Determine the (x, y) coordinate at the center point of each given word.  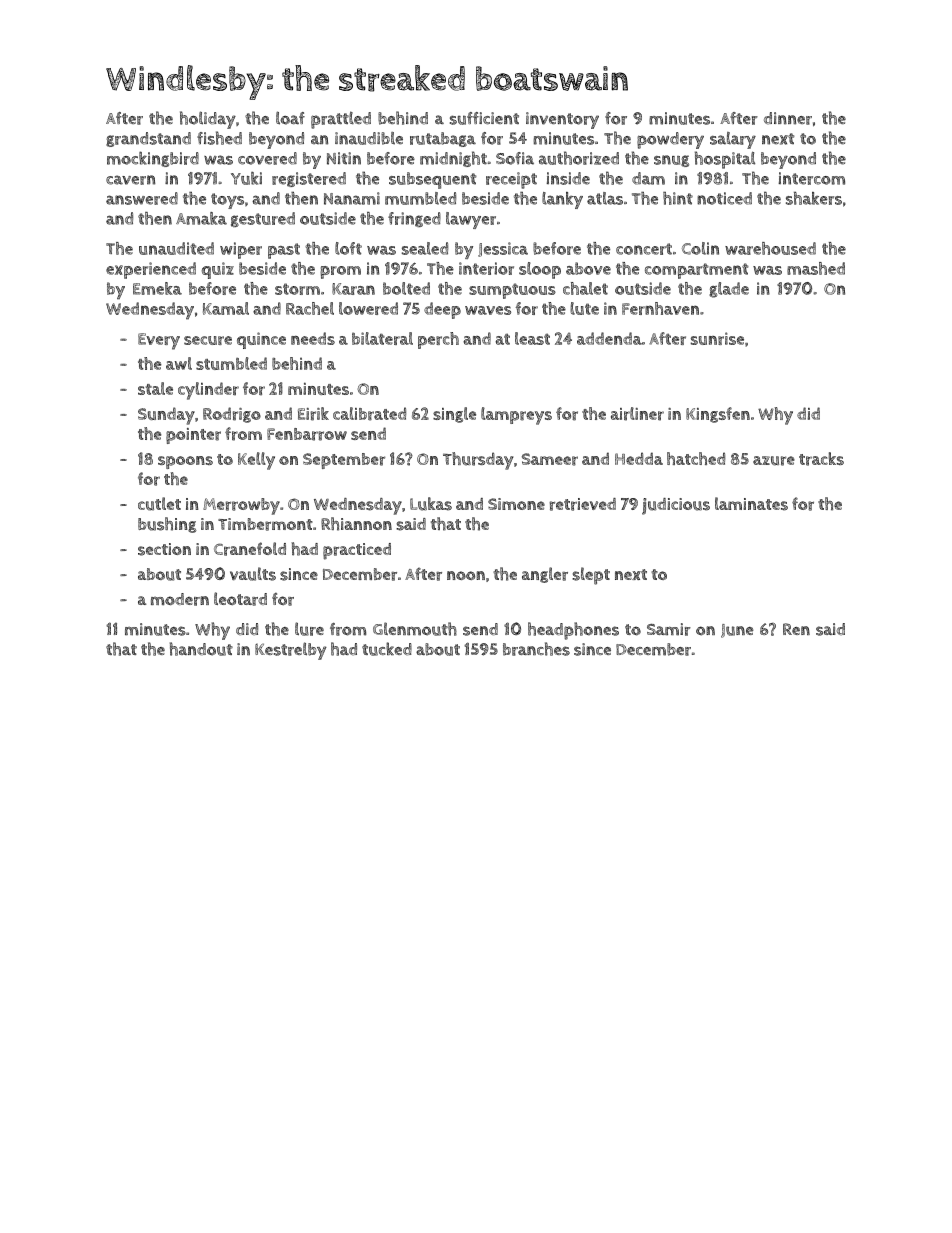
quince (261, 340)
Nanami (352, 198)
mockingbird (153, 159)
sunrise (717, 338)
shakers (814, 198)
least (532, 338)
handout (201, 649)
